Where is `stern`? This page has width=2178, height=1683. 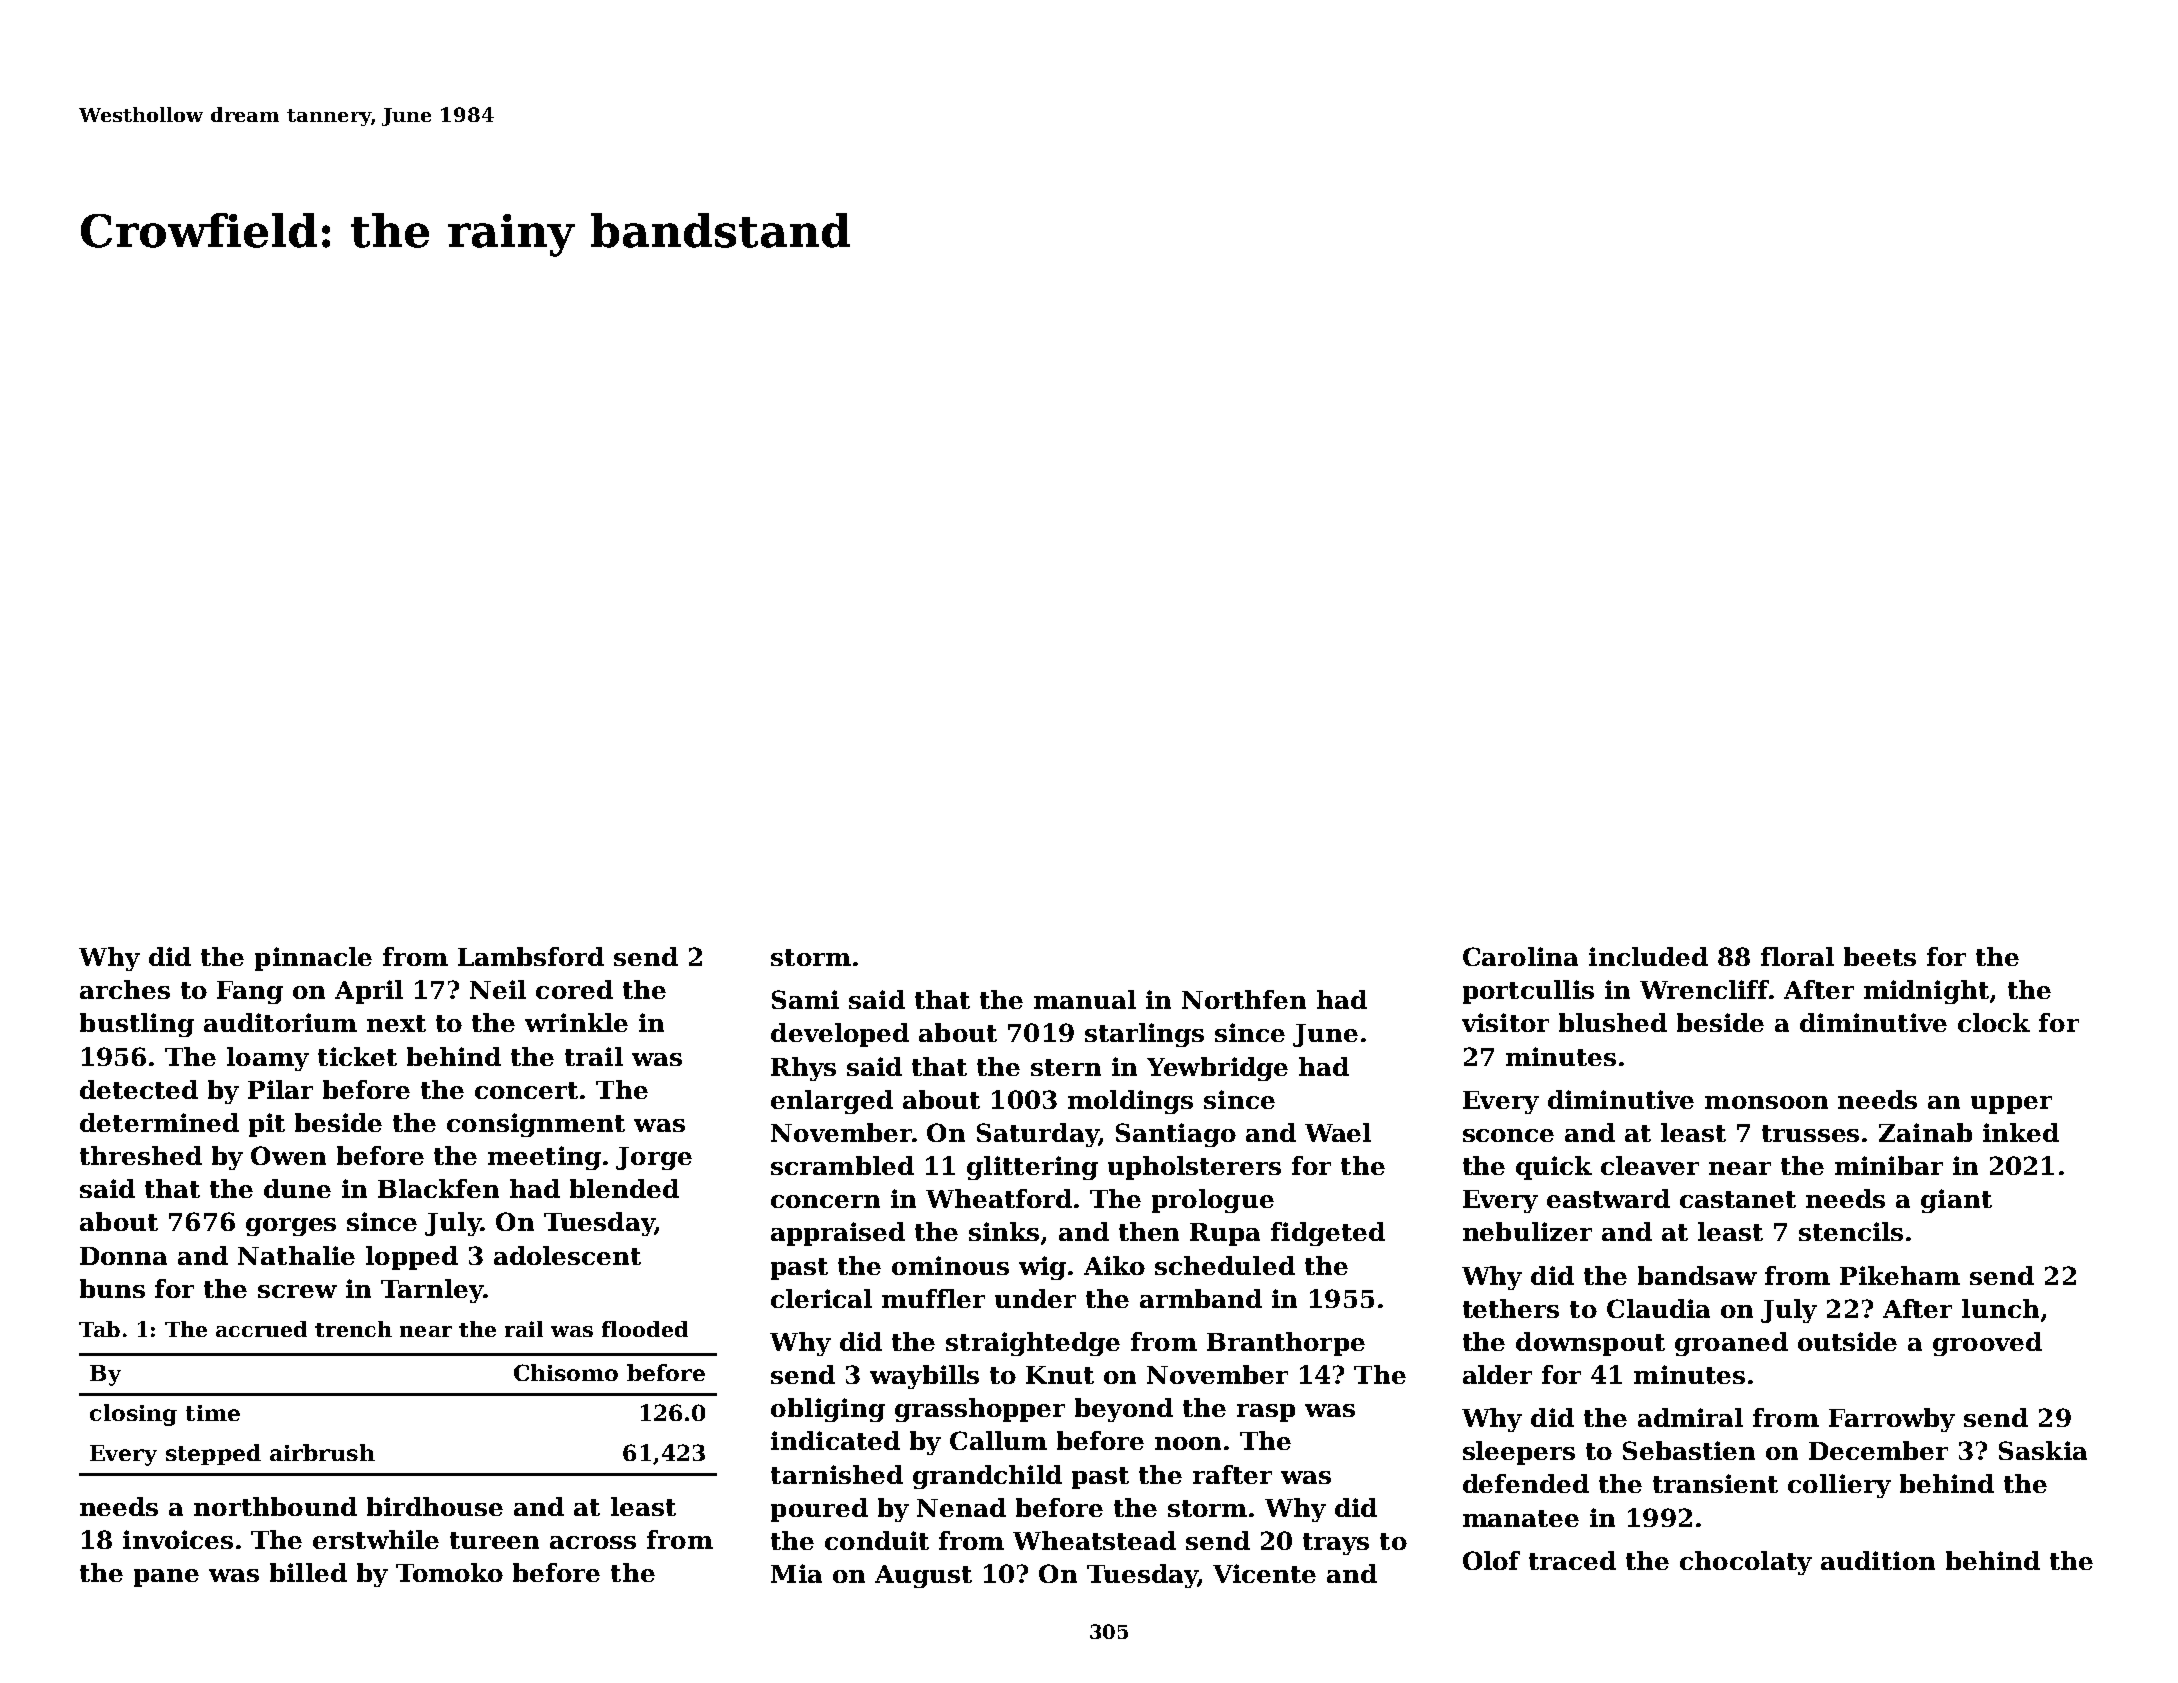
stern is located at coordinates (1066, 1067).
